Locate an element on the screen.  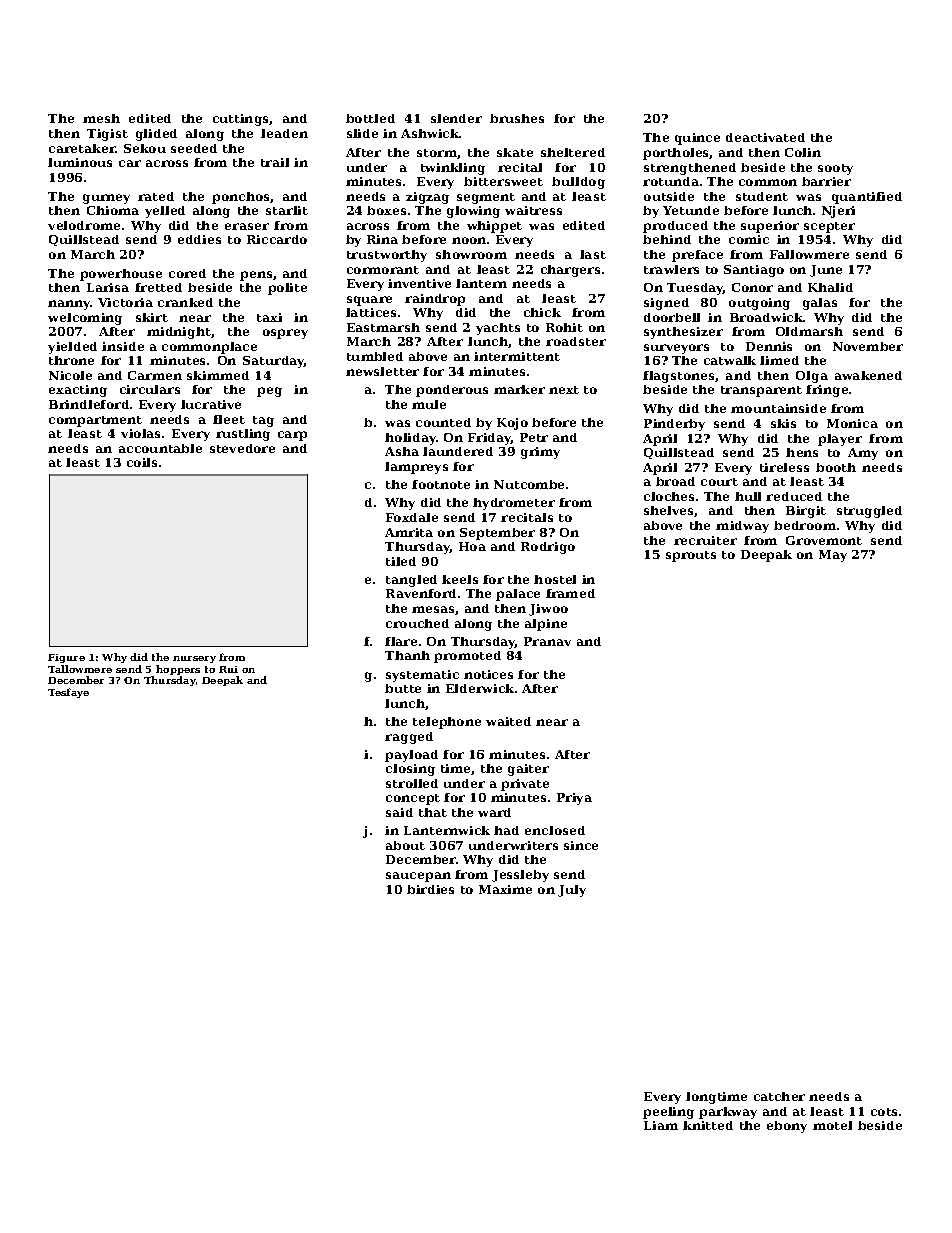
bottled is located at coordinates (370, 118).
